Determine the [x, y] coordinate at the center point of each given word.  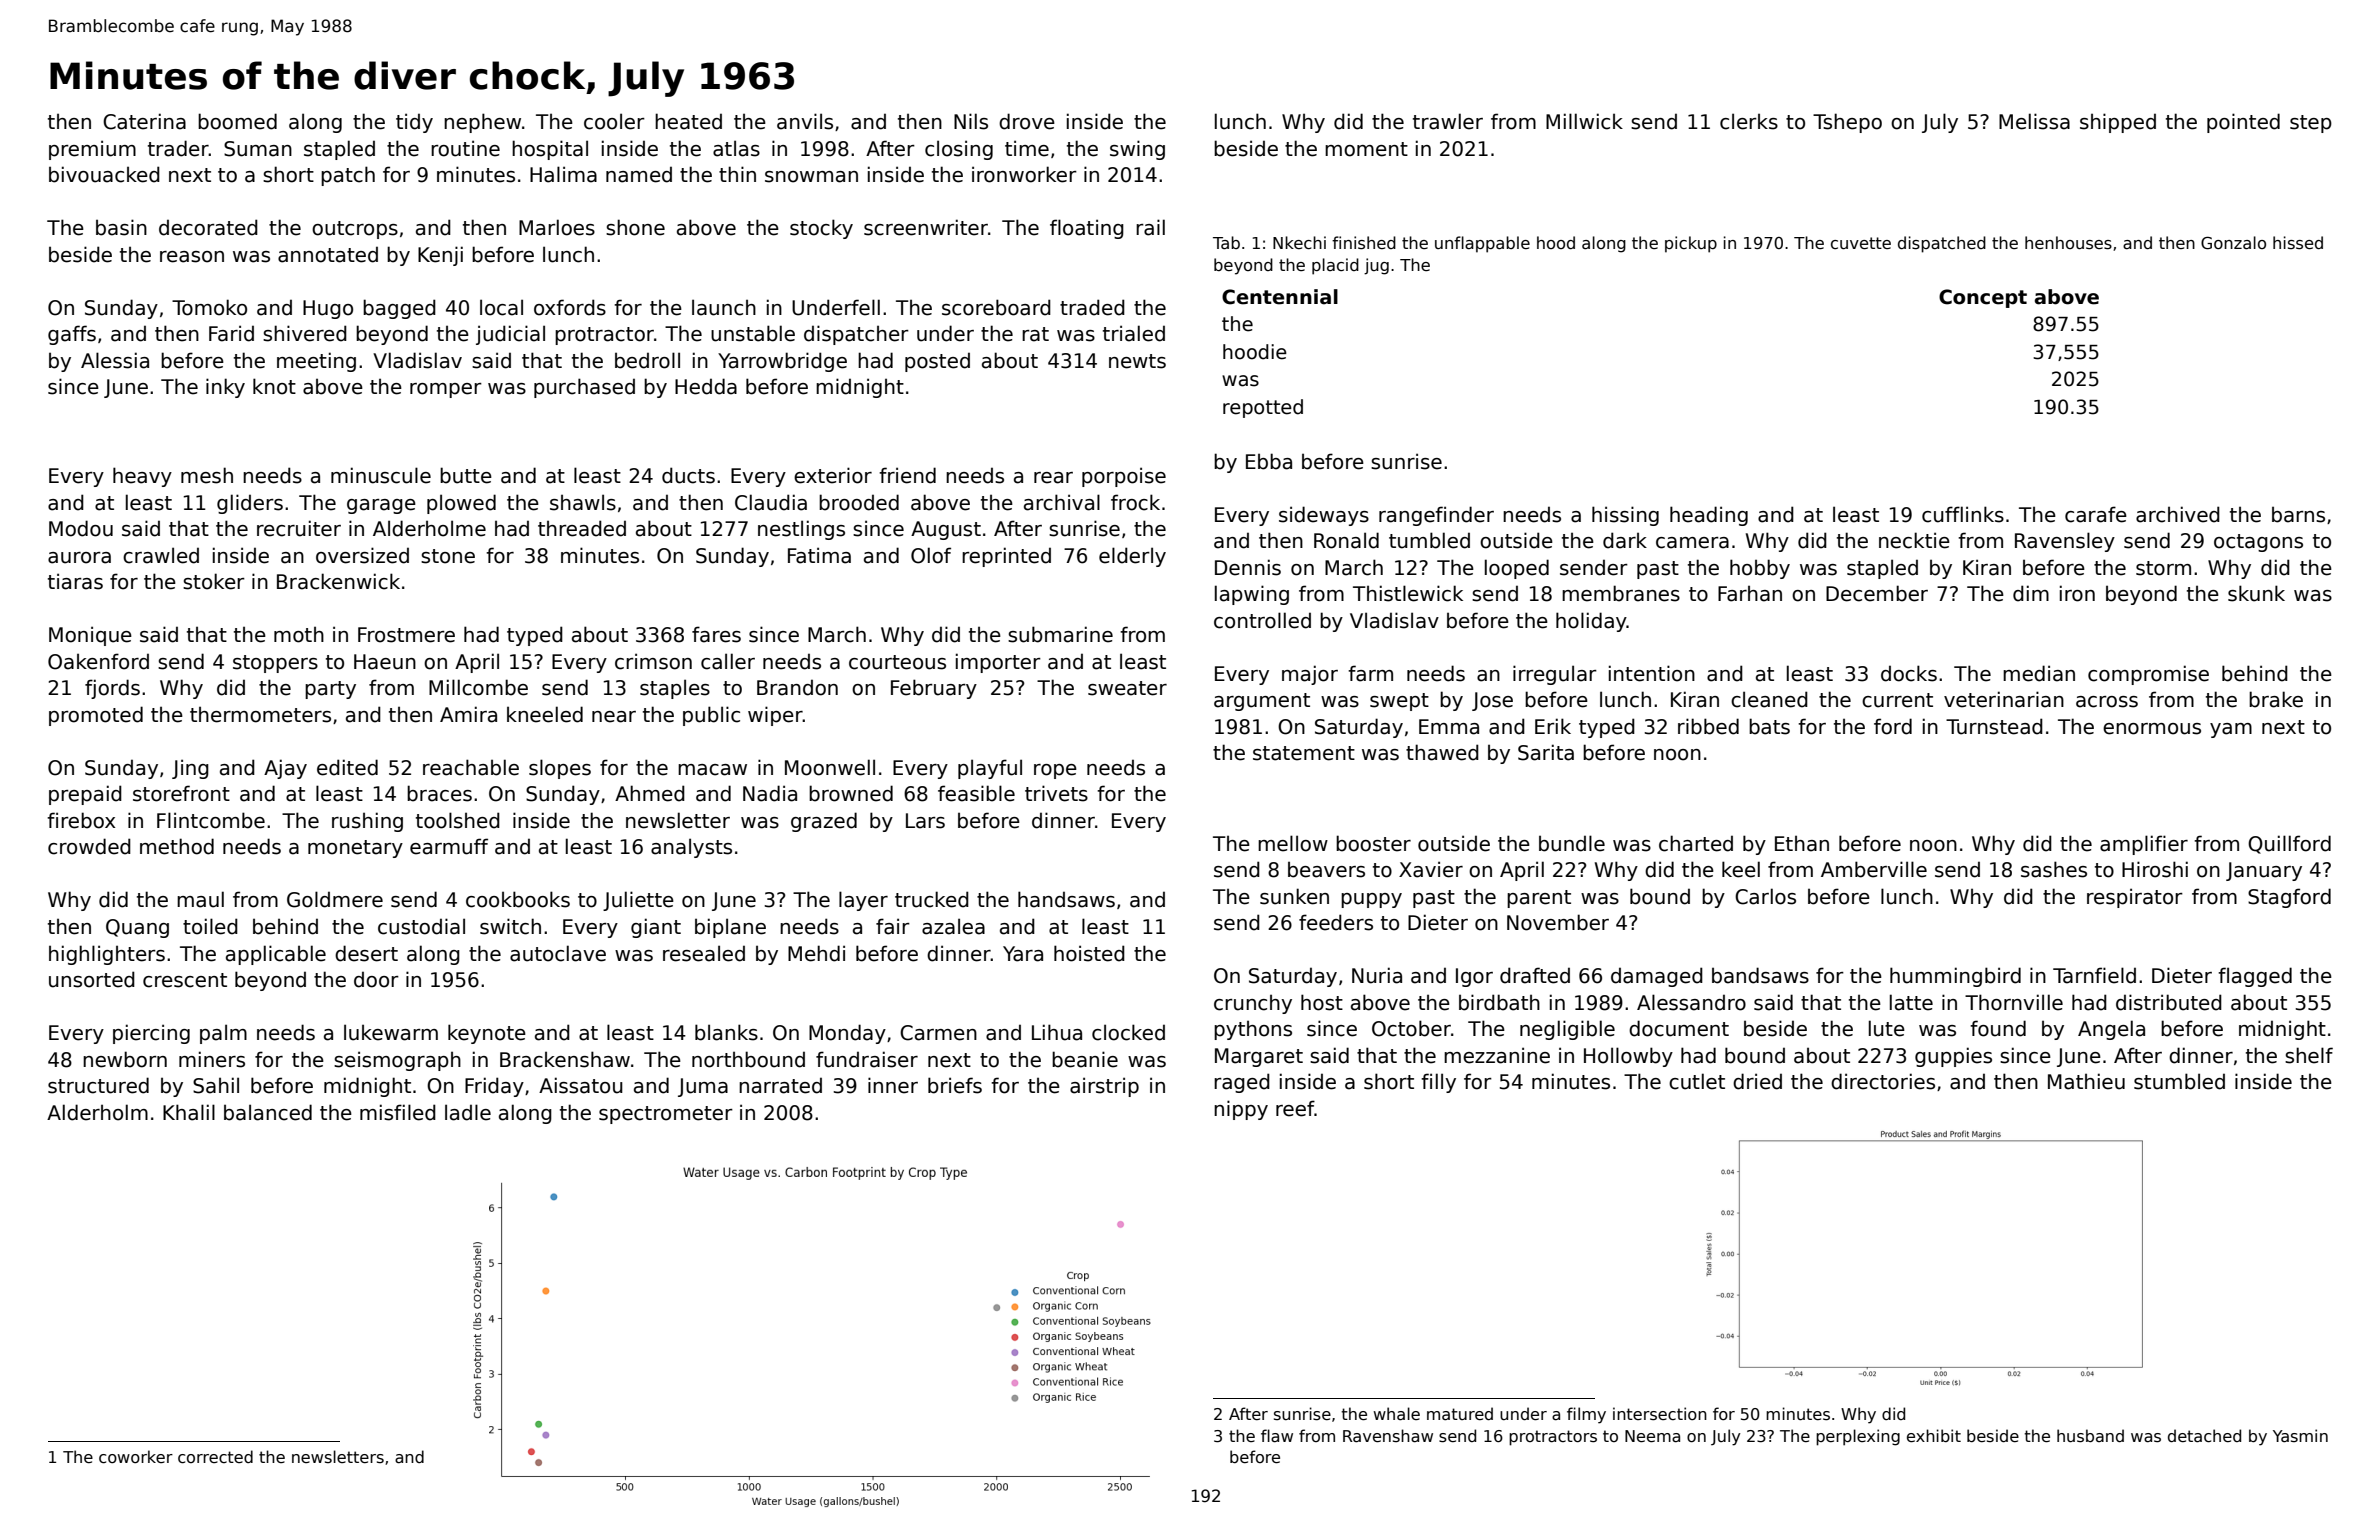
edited [347, 767]
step [2311, 124]
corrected [215, 1457]
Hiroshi [2155, 869]
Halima [563, 174]
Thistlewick [1408, 593]
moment [1366, 149]
